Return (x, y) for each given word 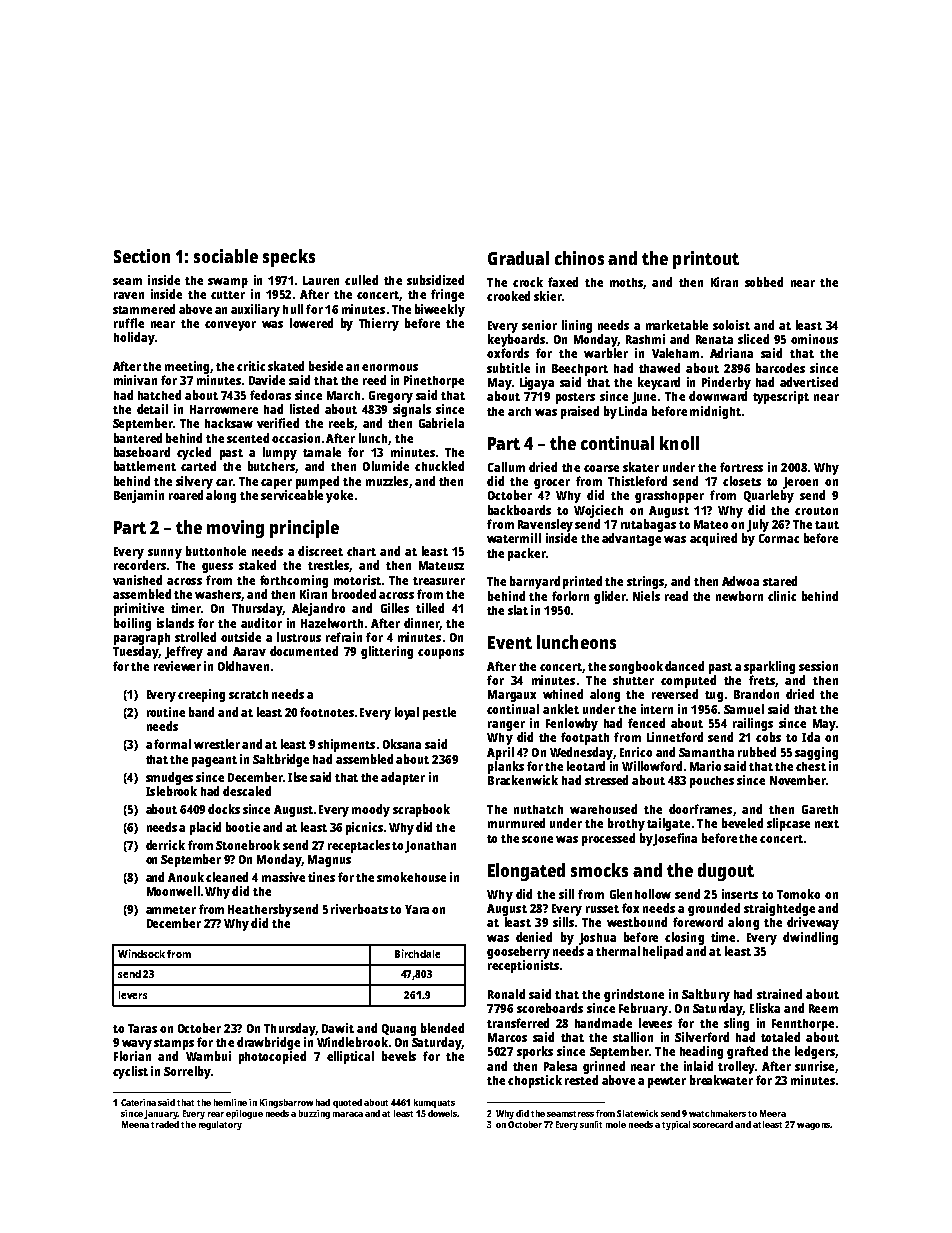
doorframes (700, 809)
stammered (144, 309)
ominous (814, 339)
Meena (135, 1124)
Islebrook (171, 791)
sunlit (591, 1124)
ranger (506, 726)
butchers (271, 466)
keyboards (516, 340)
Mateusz (441, 565)
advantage (631, 539)
